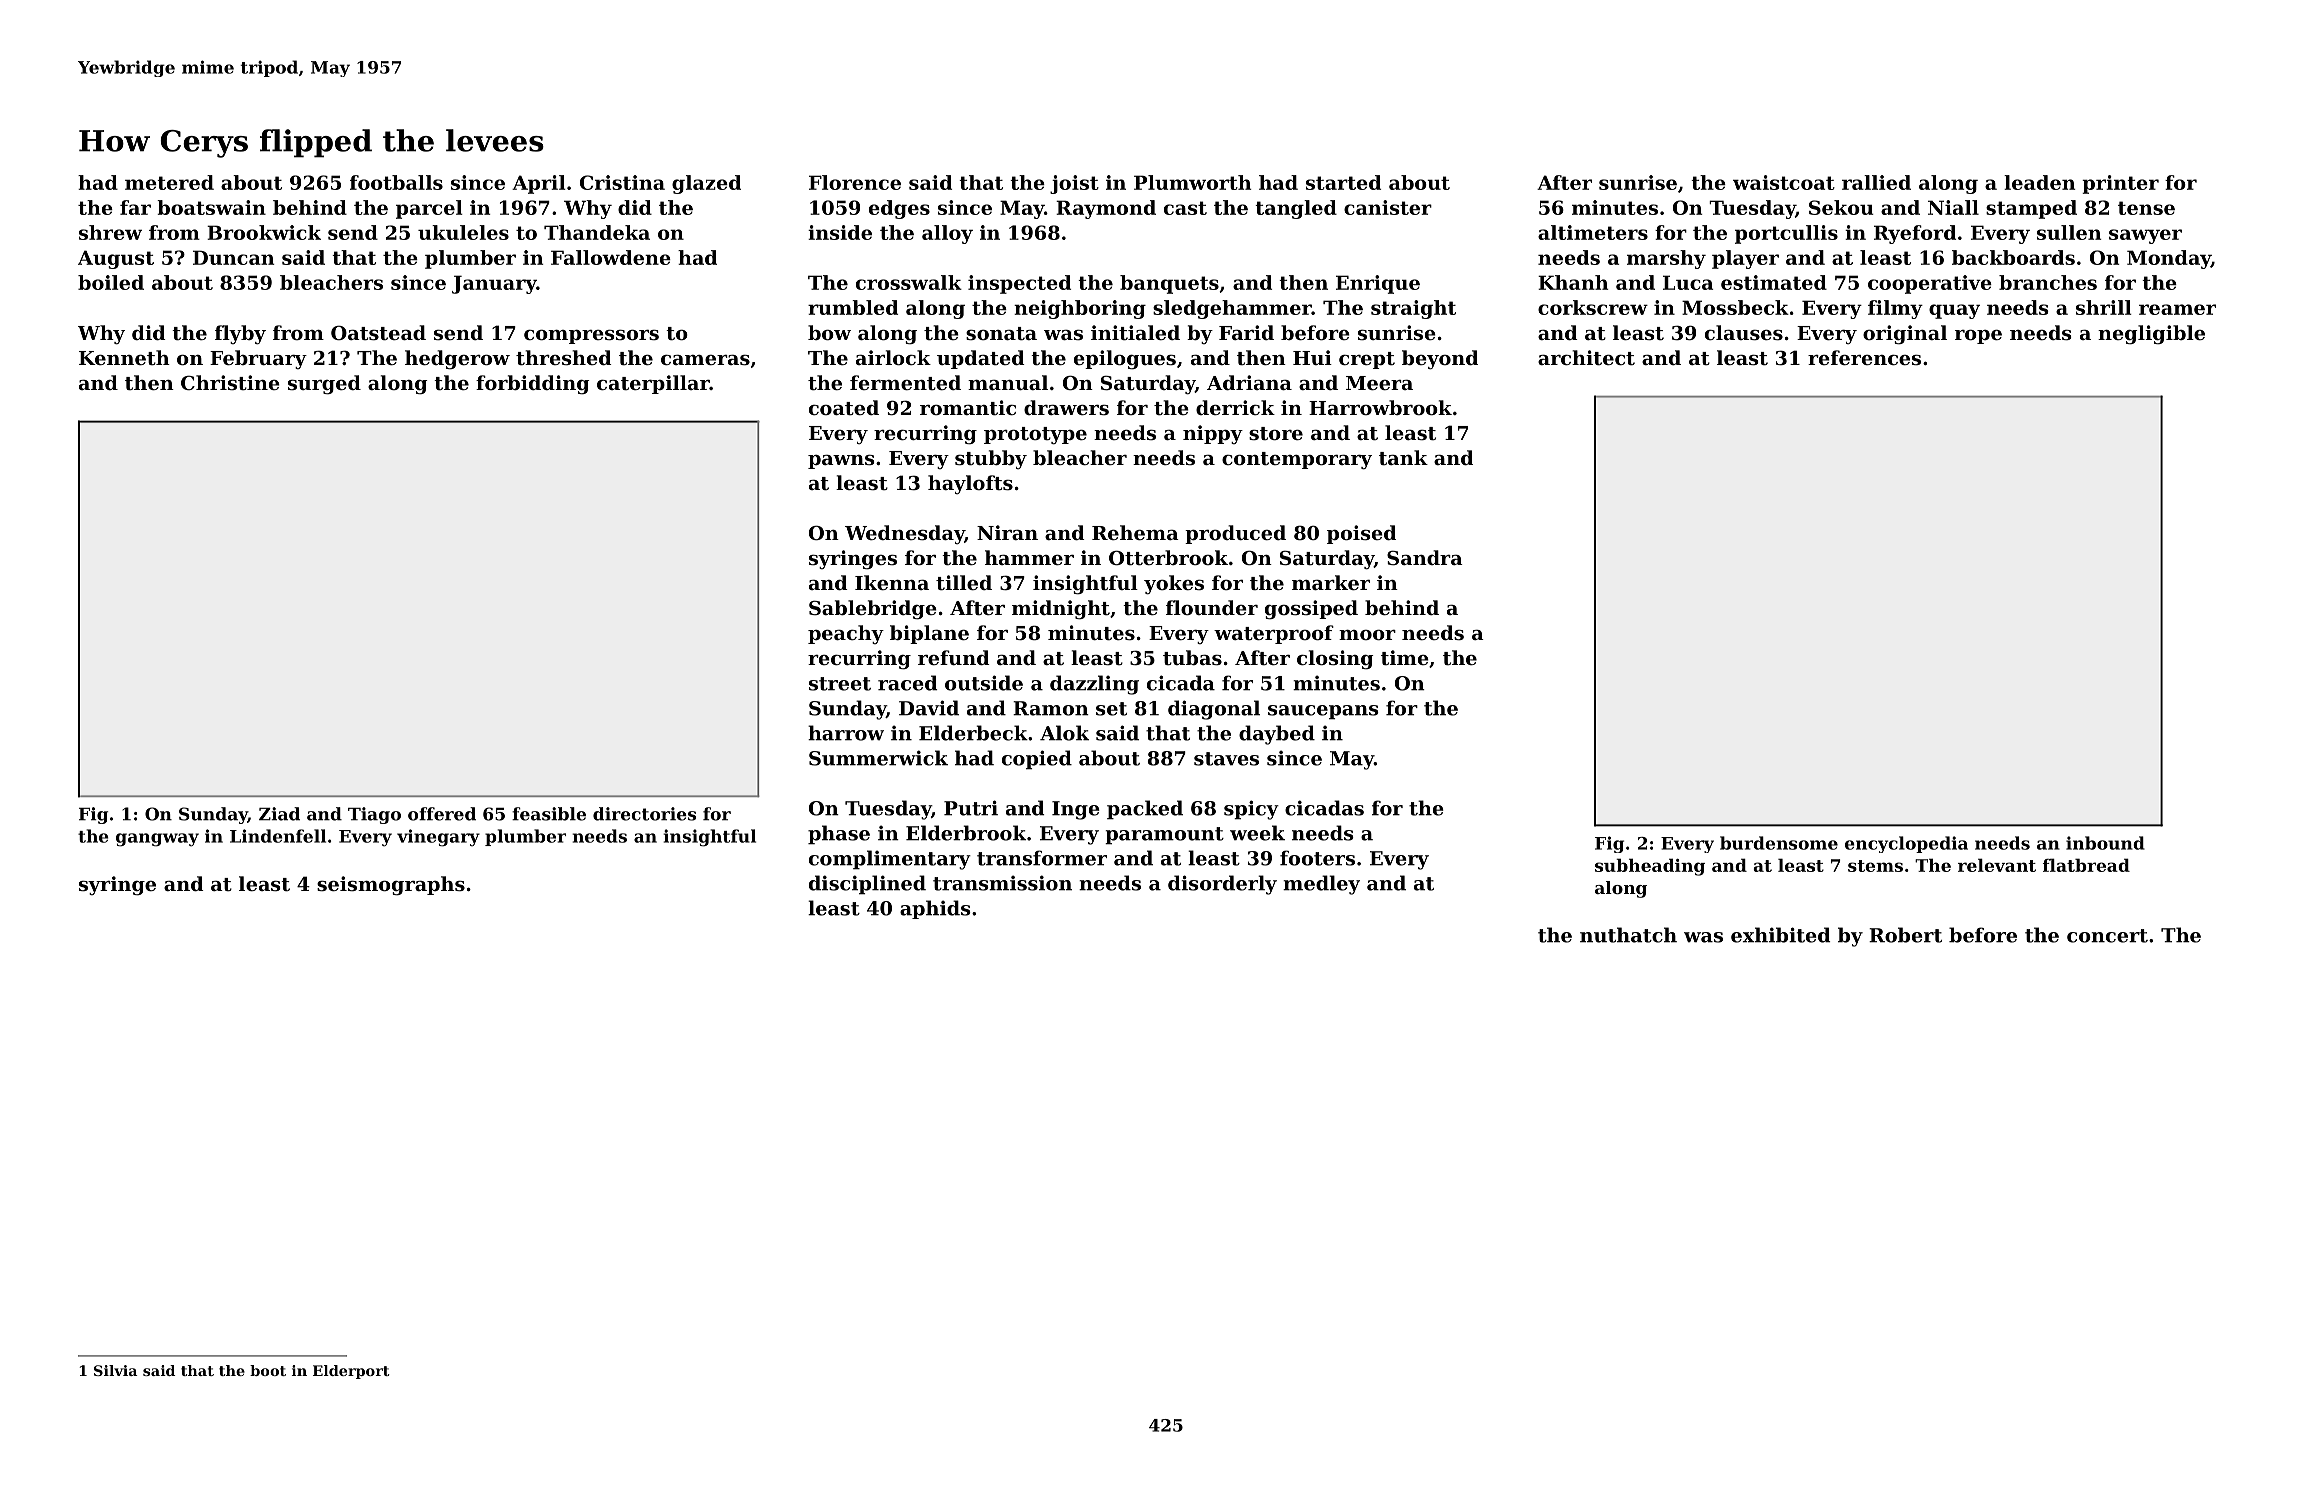 The width and height of the image is (2297, 1487). Describe the element at coordinates (839, 835) in the image. I see `phase` at that location.
